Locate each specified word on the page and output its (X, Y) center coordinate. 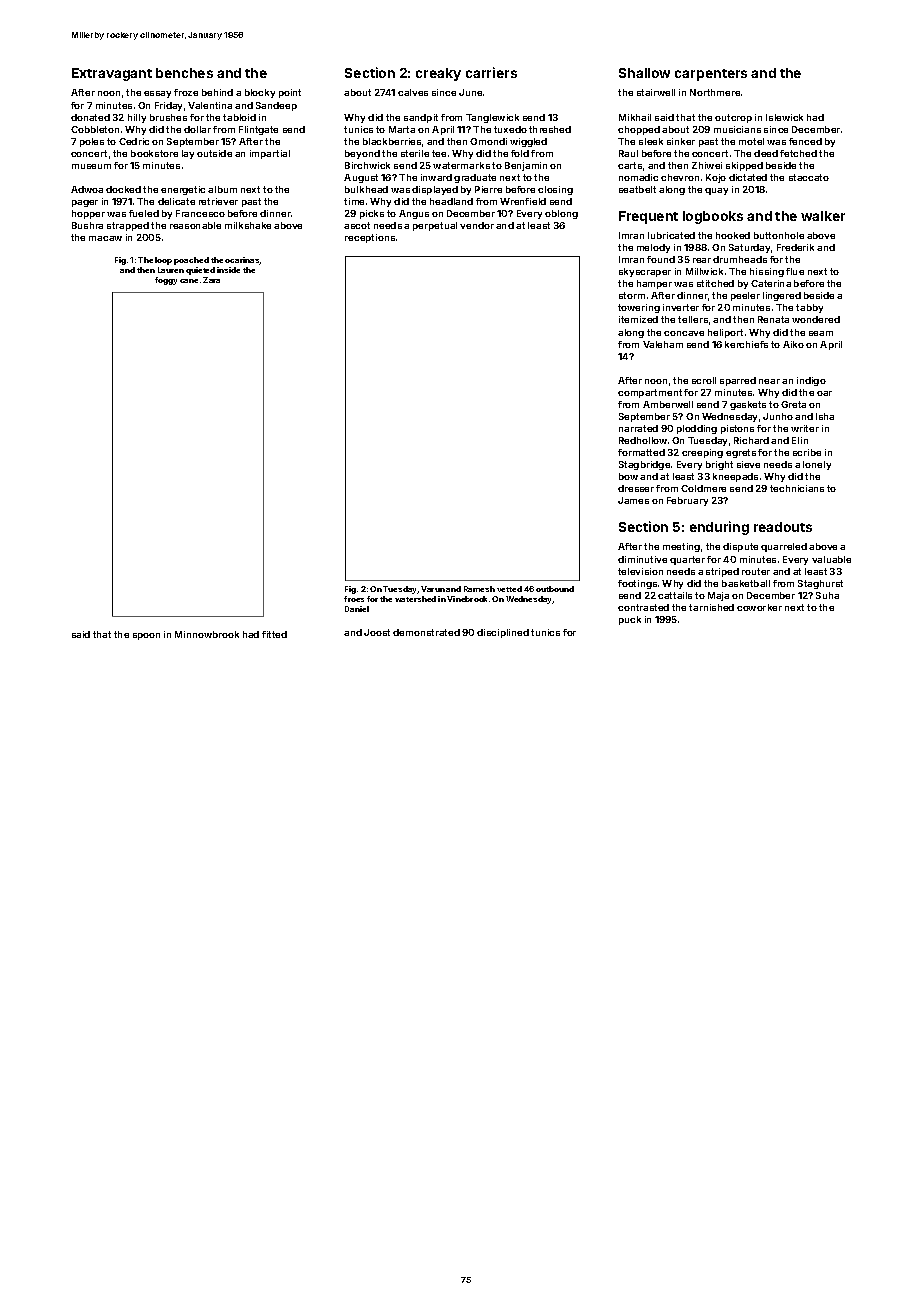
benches (184, 73)
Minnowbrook (207, 634)
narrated (638, 428)
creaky (438, 74)
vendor (477, 225)
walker (823, 216)
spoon (146, 636)
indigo (811, 381)
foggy (166, 281)
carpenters (711, 75)
